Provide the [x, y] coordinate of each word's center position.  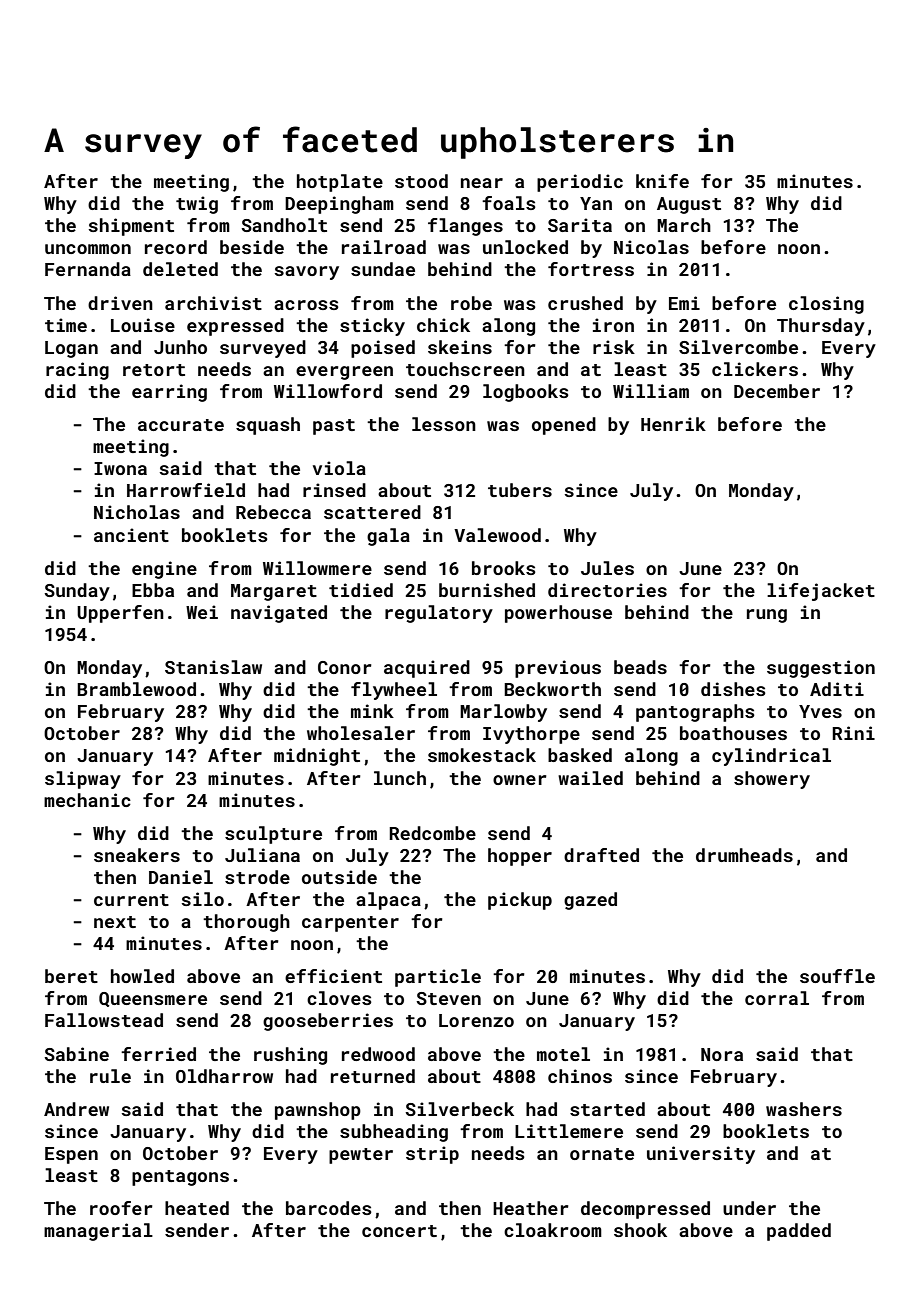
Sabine [76, 1054]
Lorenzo [476, 1020]
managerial [98, 1232]
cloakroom [553, 1230]
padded [799, 1232]
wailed [590, 778]
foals [509, 203]
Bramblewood [136, 689]
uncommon [88, 249]
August [689, 205]
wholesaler [361, 733]
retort [154, 370]
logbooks [526, 393]
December [777, 391]
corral [777, 998]
